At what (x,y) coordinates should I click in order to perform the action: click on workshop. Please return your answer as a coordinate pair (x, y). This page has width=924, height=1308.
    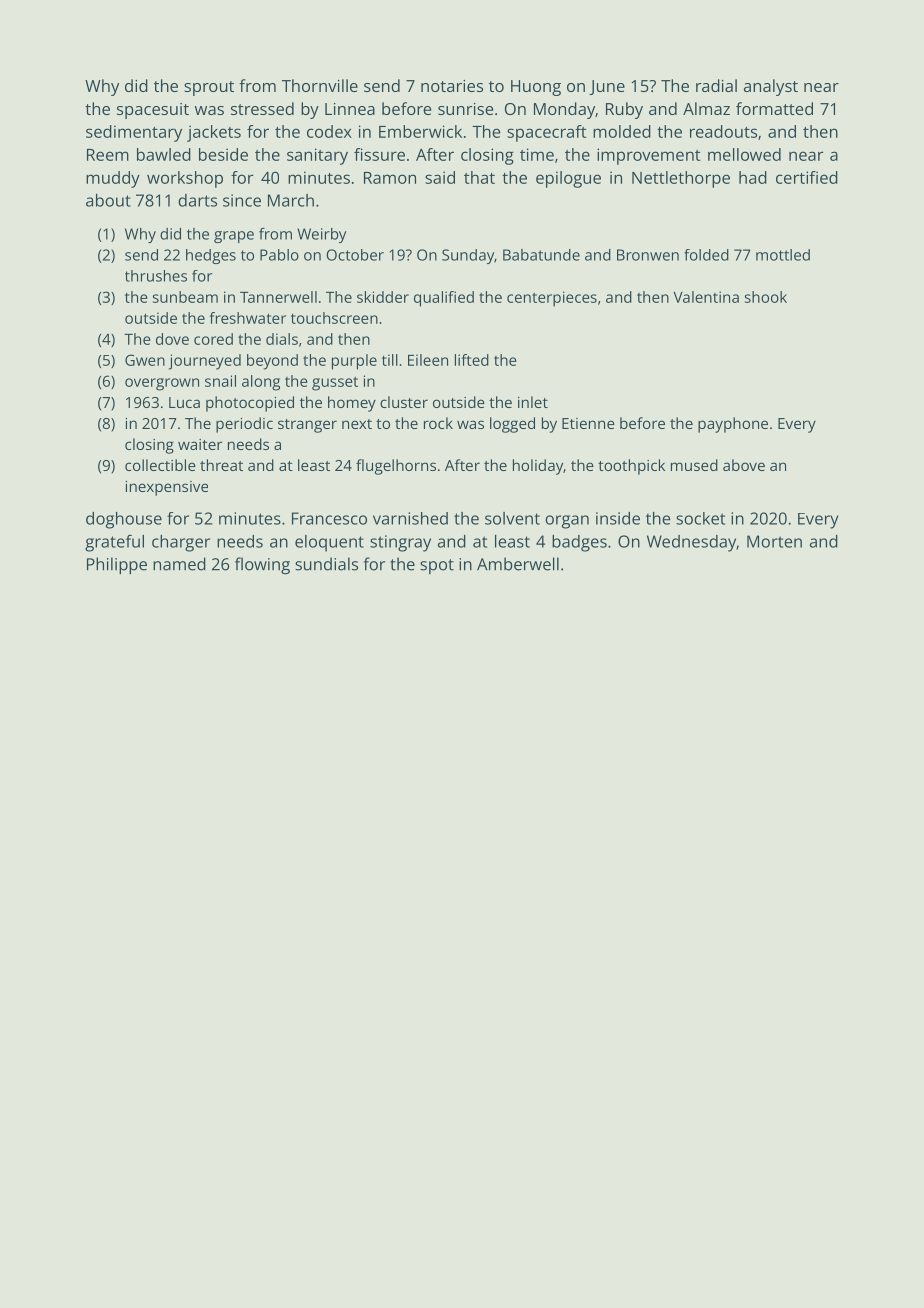
    Looking at the image, I should click on (185, 179).
